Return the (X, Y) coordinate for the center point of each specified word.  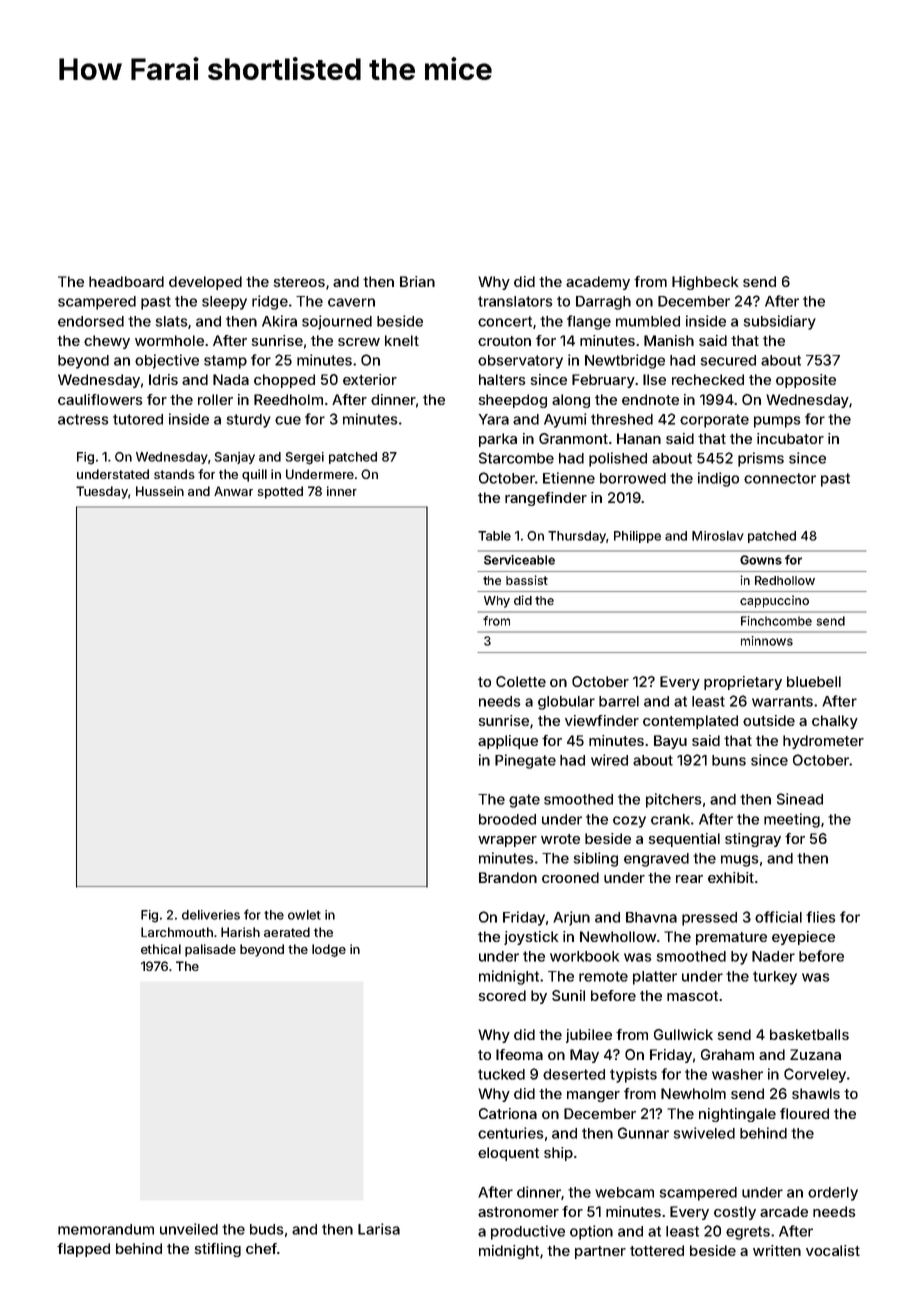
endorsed (91, 321)
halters (502, 379)
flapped (83, 1250)
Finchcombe (776, 621)
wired (609, 760)
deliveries (211, 915)
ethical (161, 949)
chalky (835, 722)
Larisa (379, 1229)
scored (502, 995)
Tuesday (102, 492)
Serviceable (519, 560)
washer (737, 1074)
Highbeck (705, 283)
